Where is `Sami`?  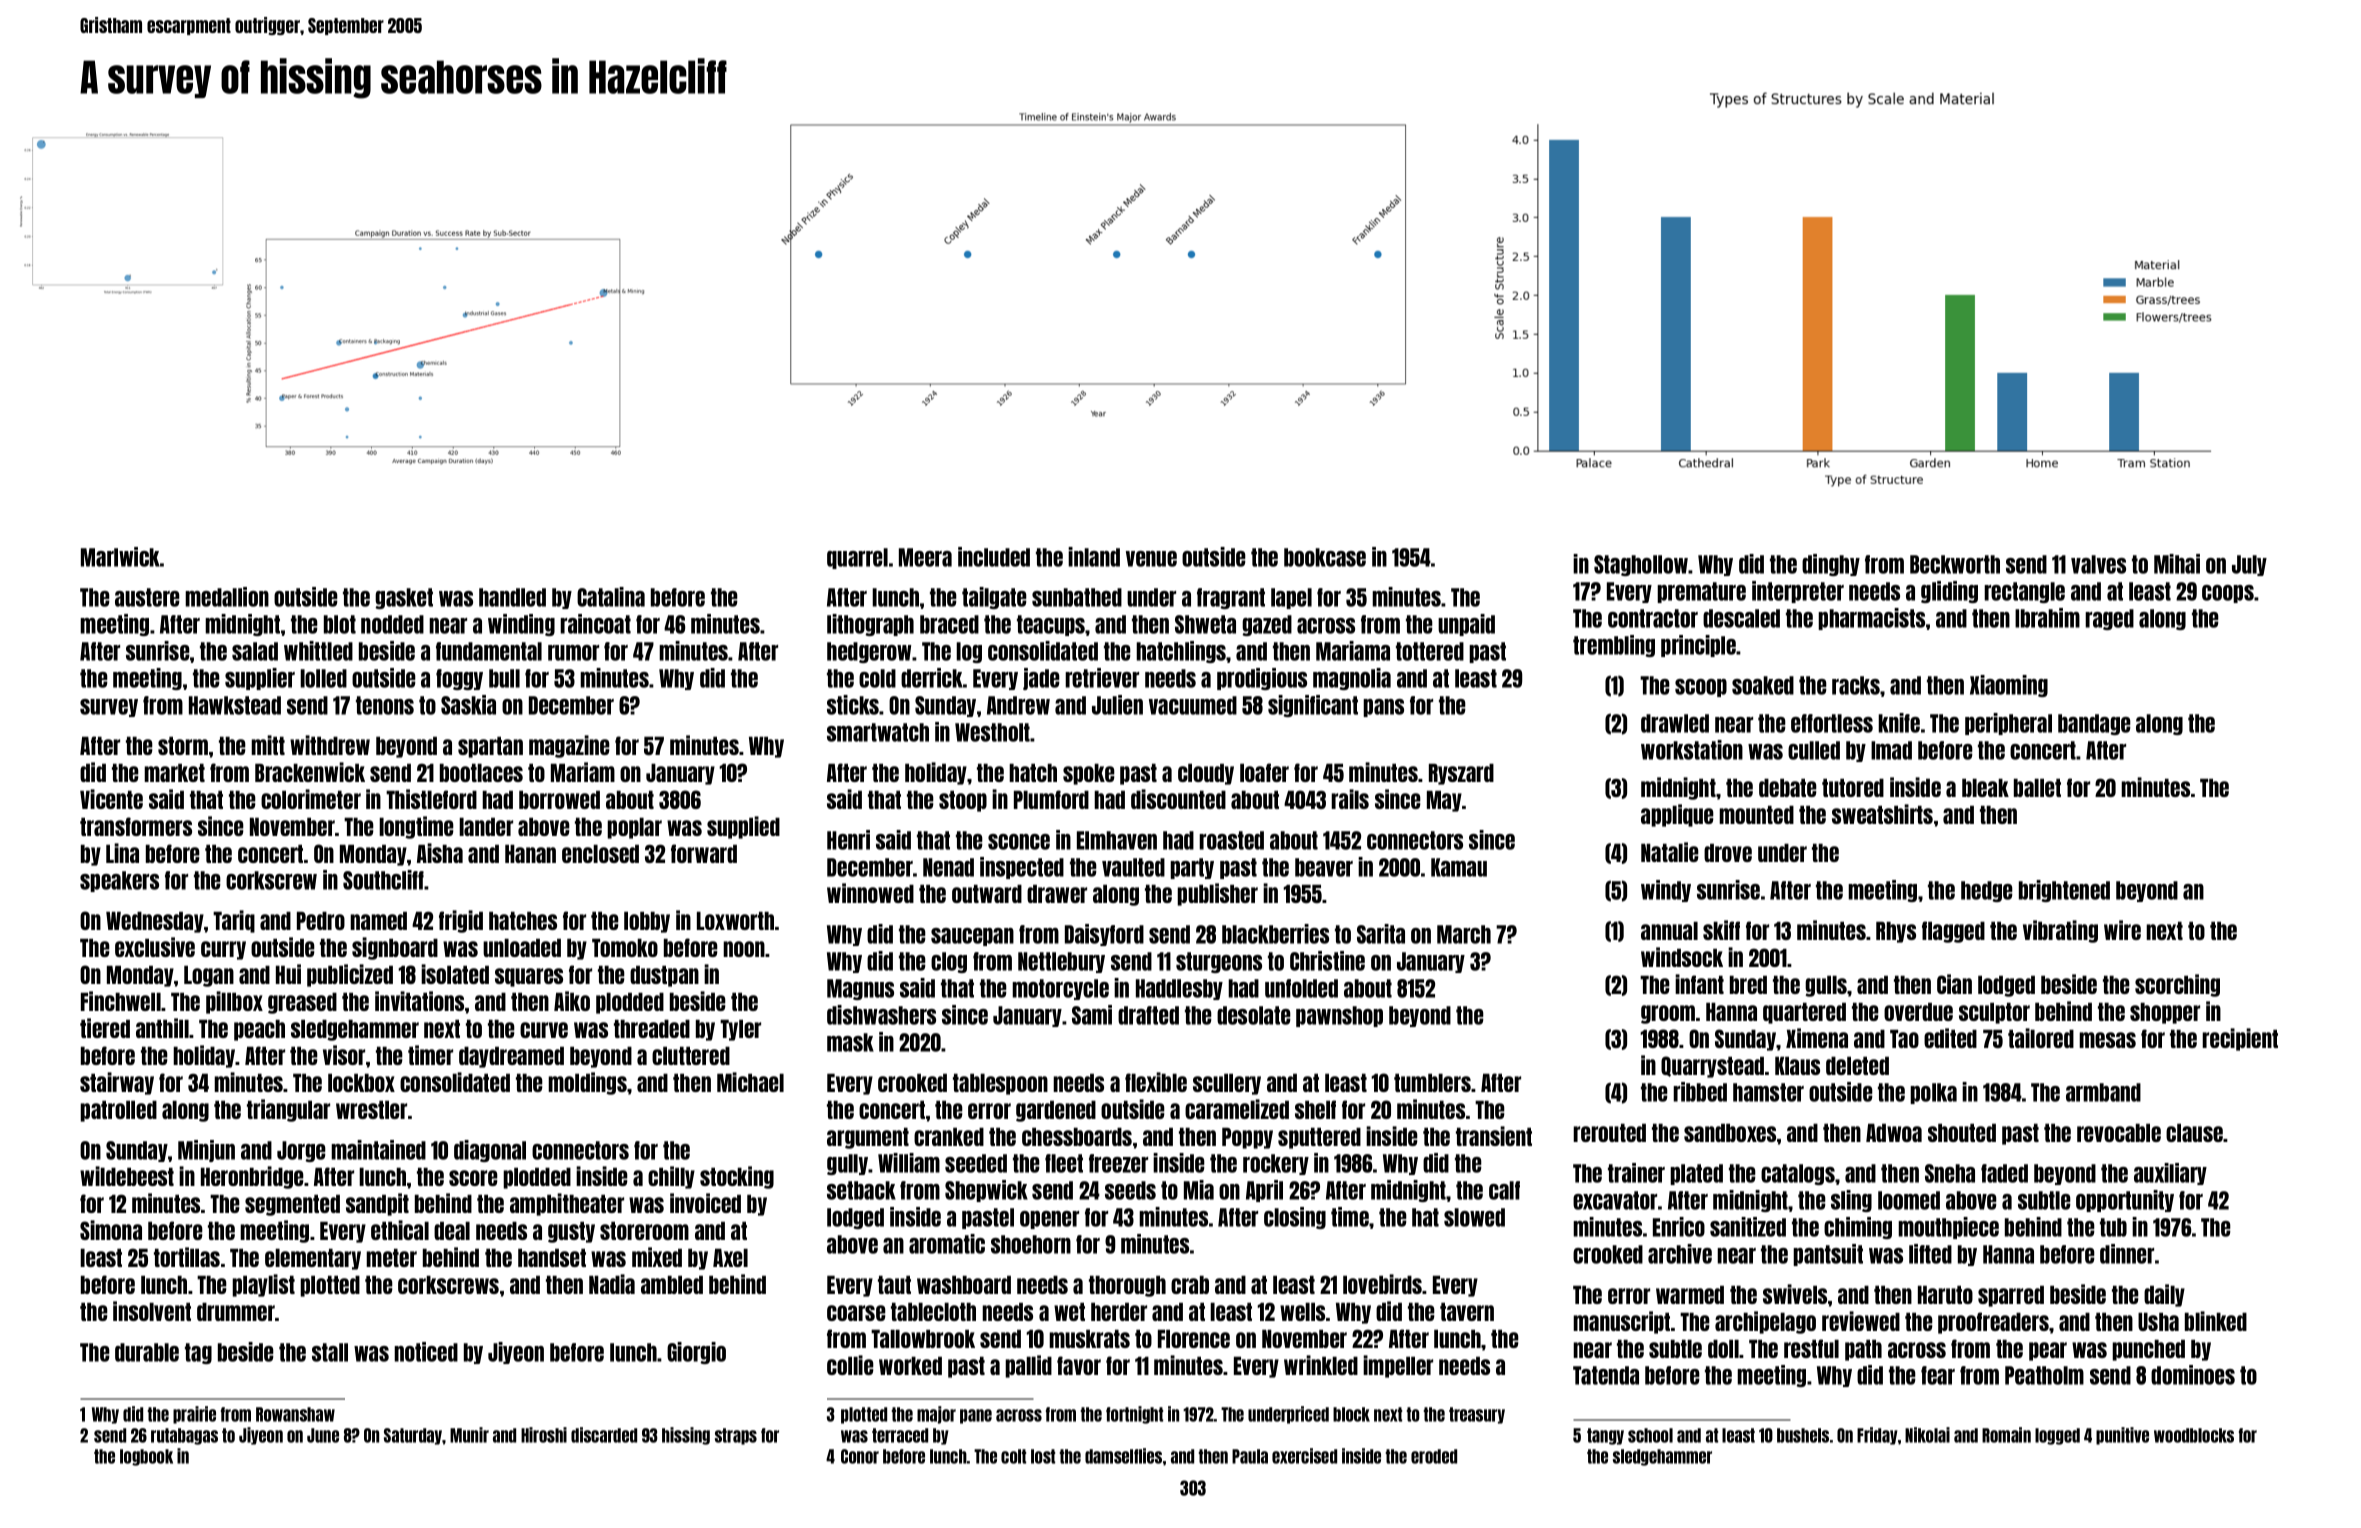 Sami is located at coordinates (1092, 1015).
